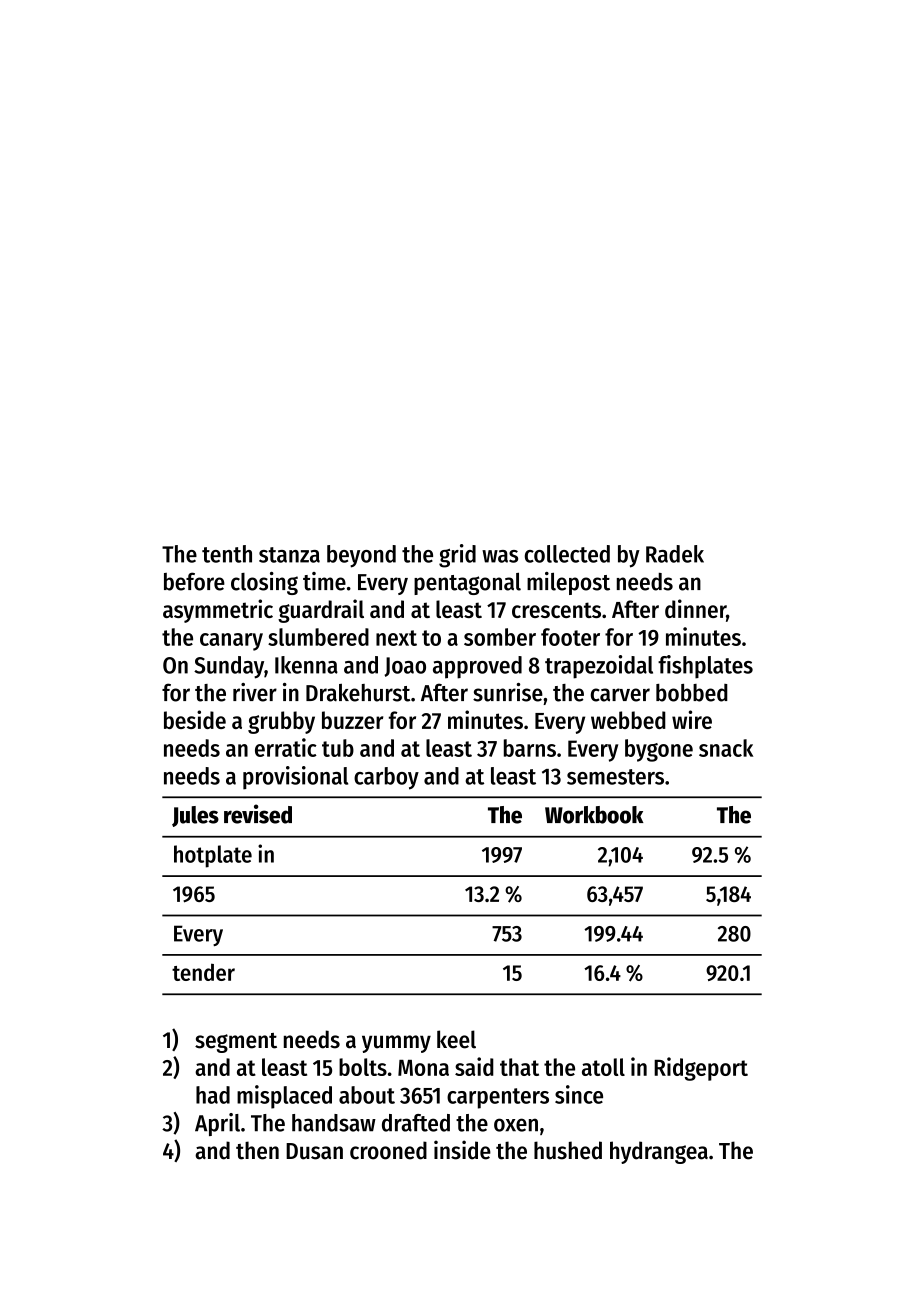 The image size is (924, 1311). Describe the element at coordinates (289, 555) in the screenshot. I see `stanza` at that location.
